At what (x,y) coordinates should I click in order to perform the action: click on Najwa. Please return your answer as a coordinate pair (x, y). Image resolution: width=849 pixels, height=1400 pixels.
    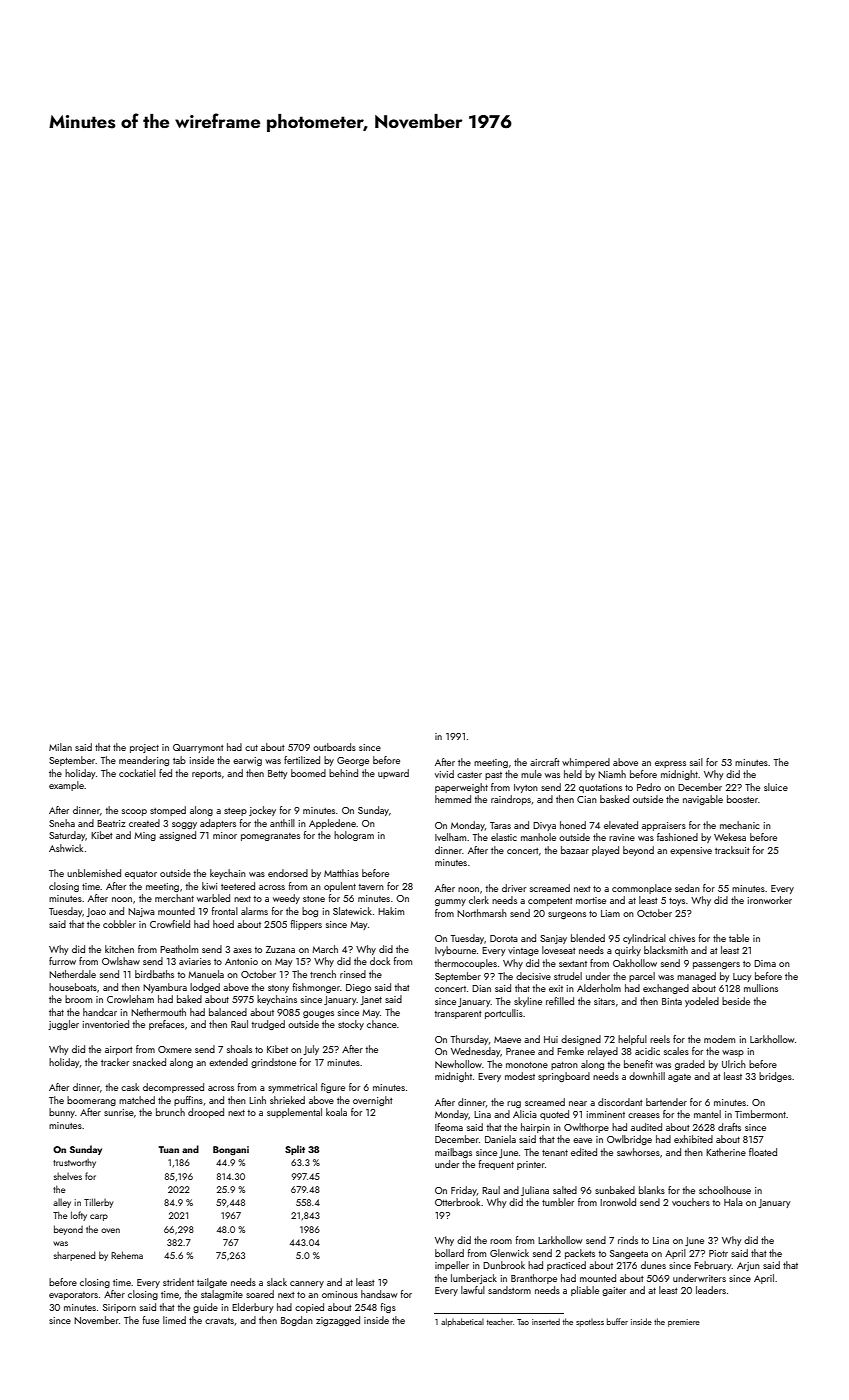
    Looking at the image, I should click on (141, 912).
